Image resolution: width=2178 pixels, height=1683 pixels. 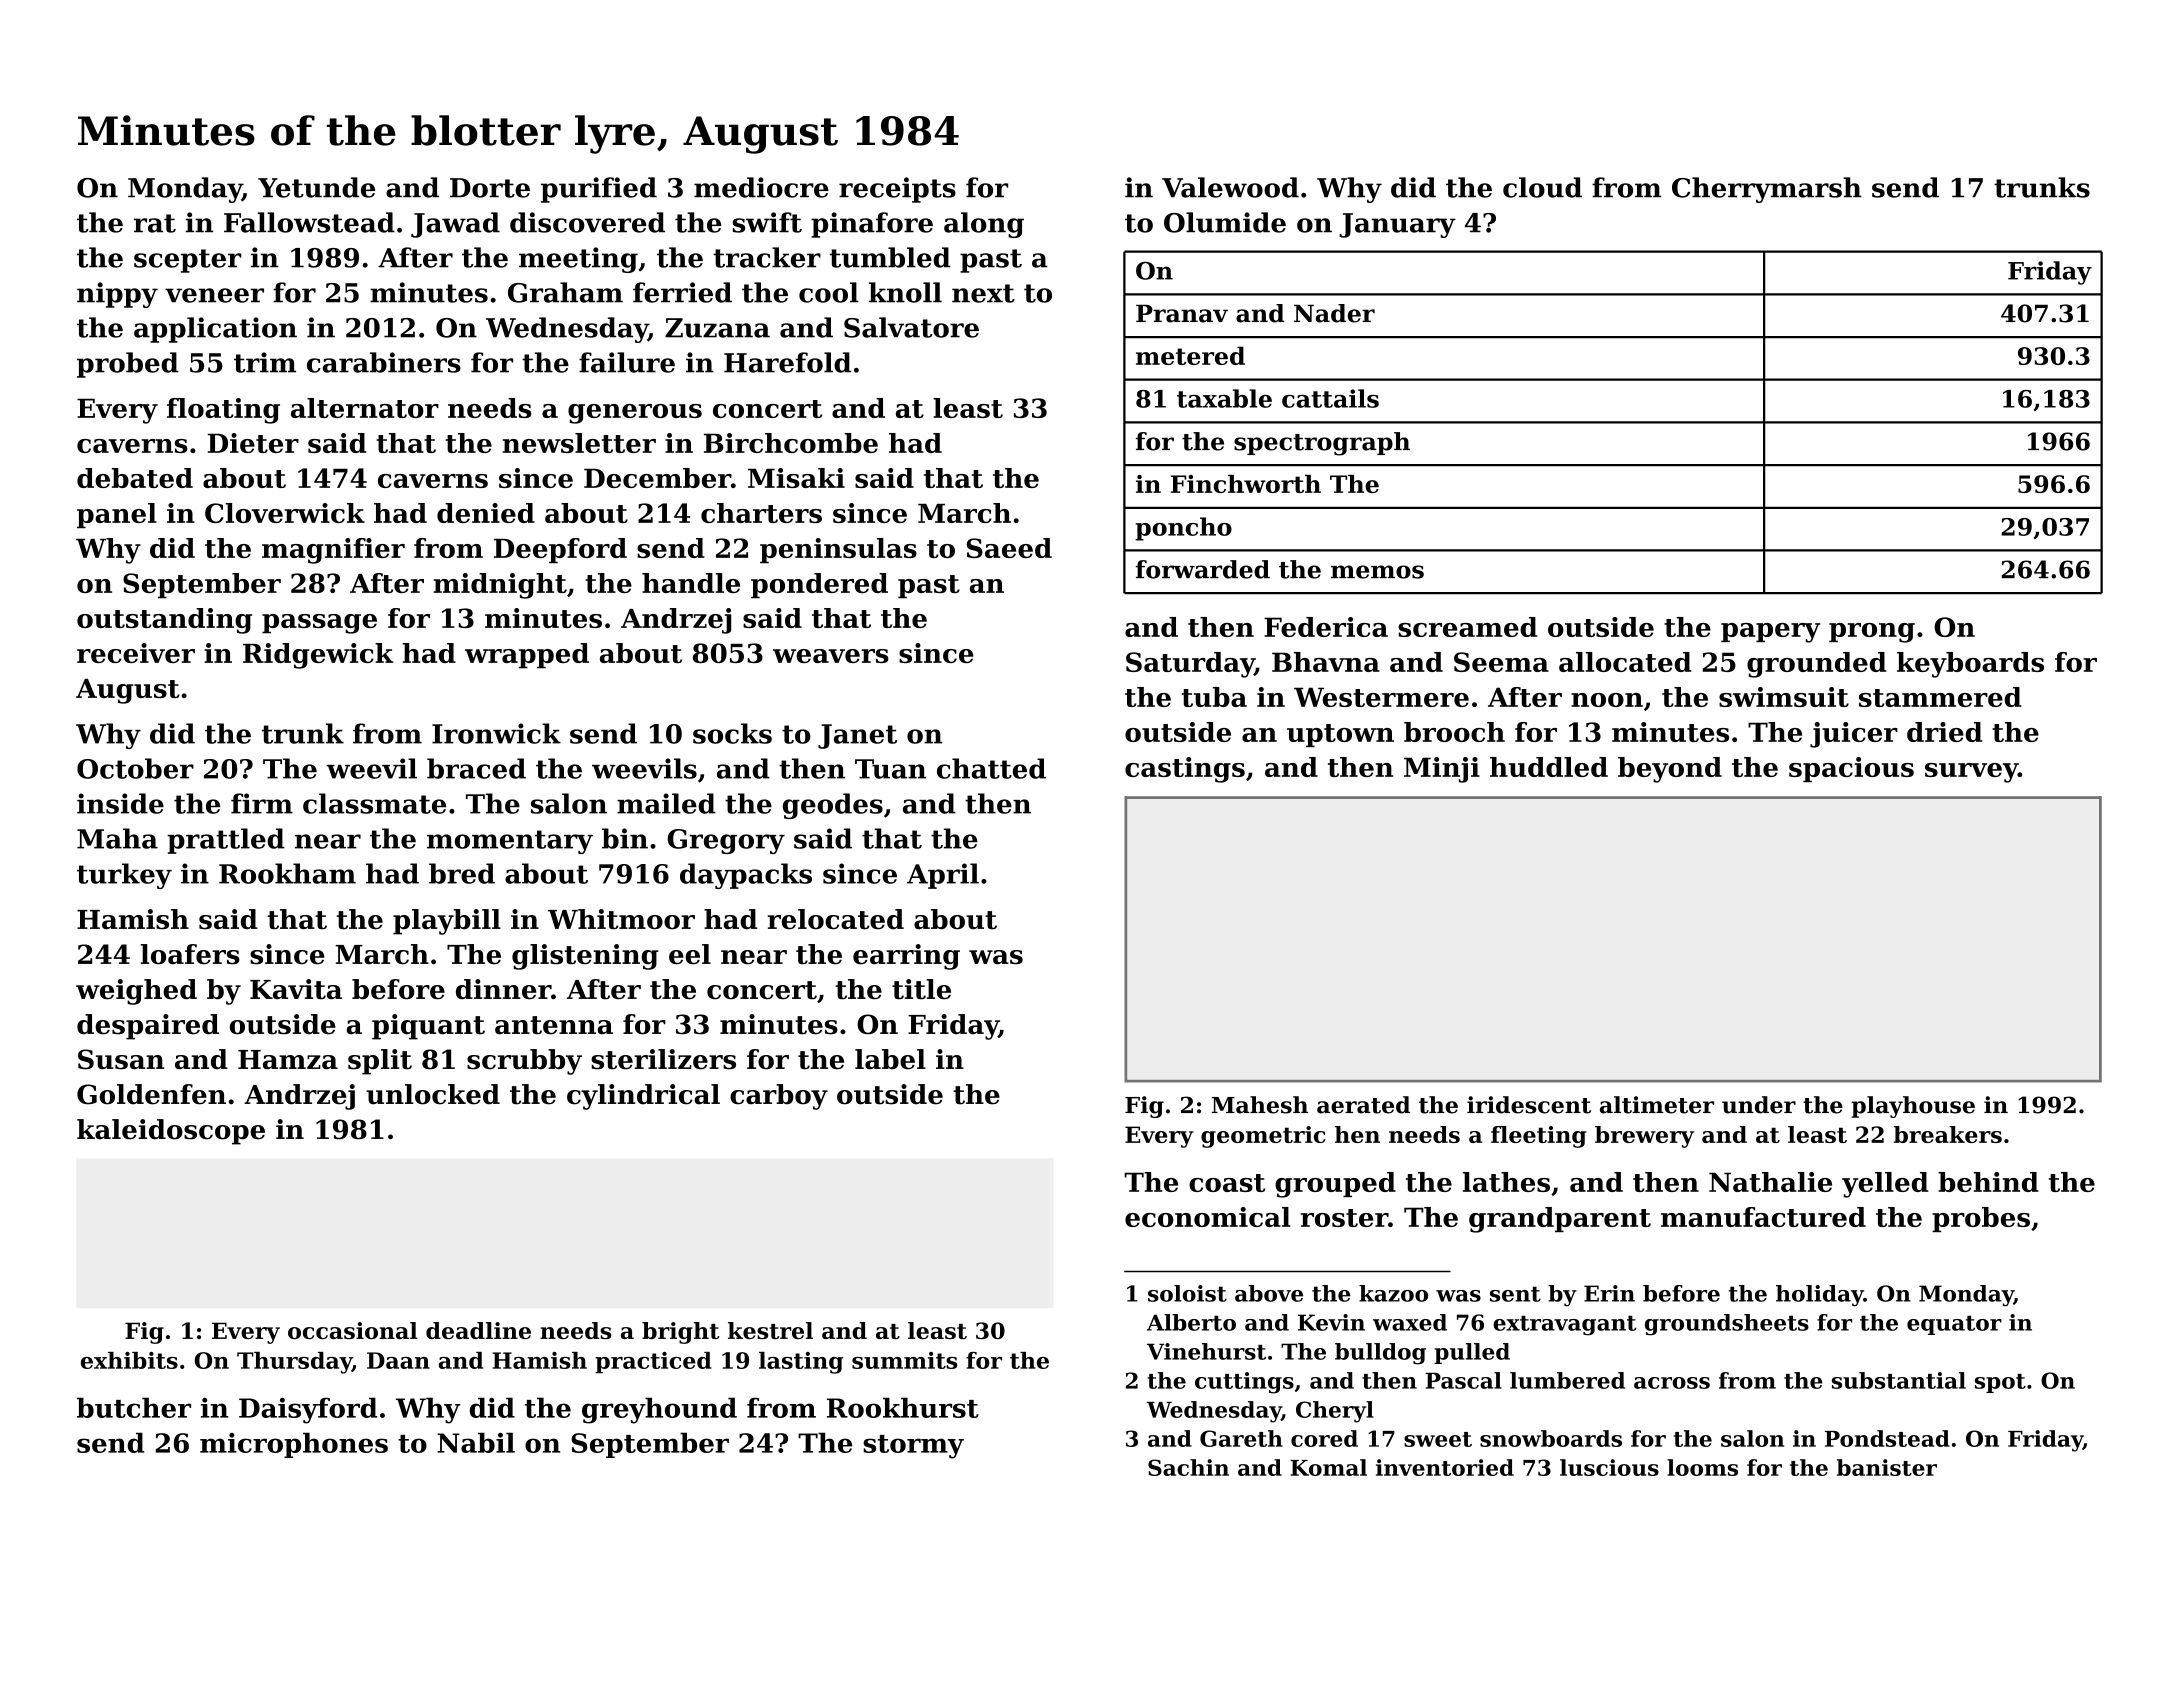 I want to click on cattails, so click(x=1330, y=398).
